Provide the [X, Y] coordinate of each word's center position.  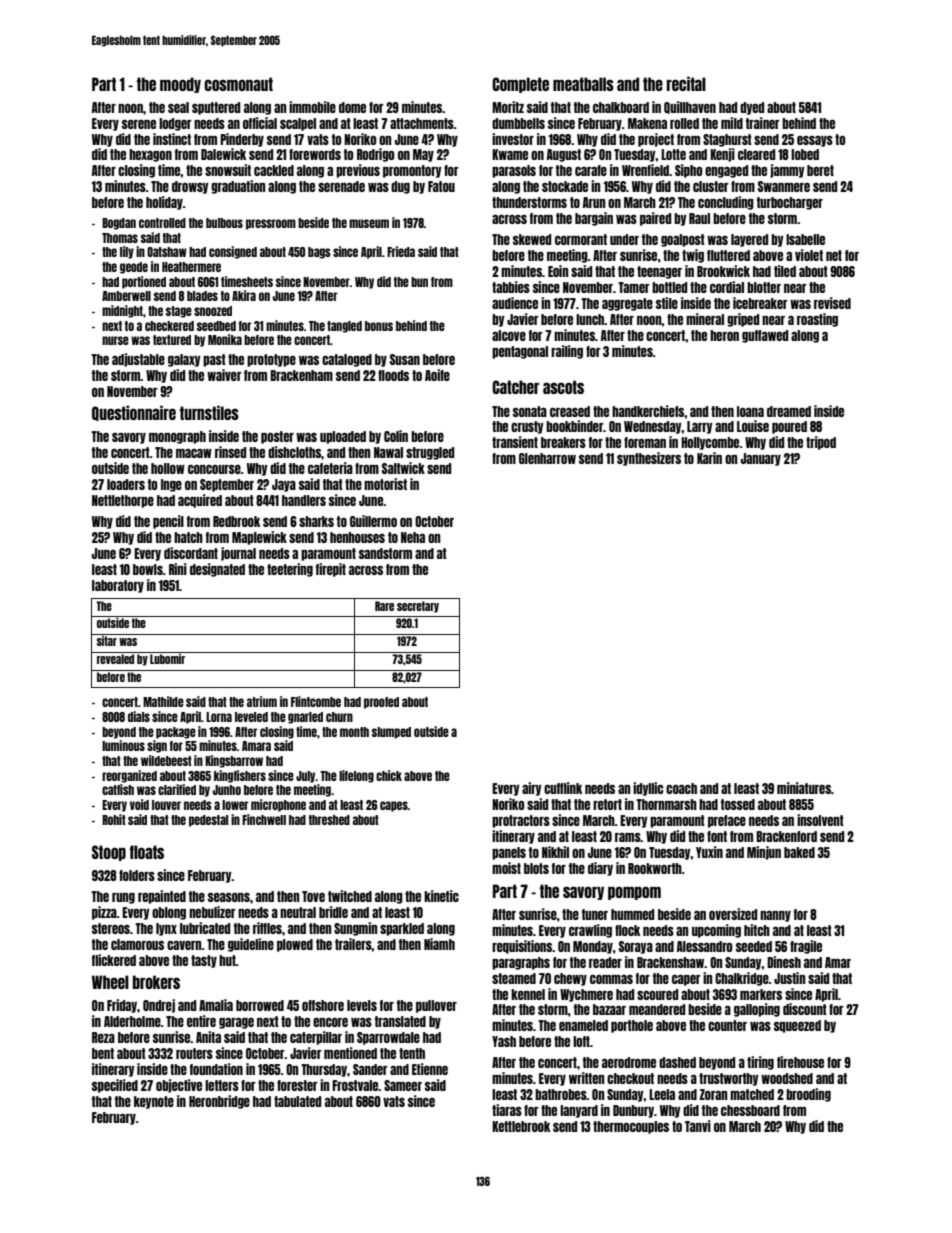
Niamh [439, 944]
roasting [817, 320]
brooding [808, 1095]
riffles [267, 928]
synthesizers [649, 459]
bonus [379, 326]
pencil [168, 522]
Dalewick [223, 154]
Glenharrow [547, 458]
